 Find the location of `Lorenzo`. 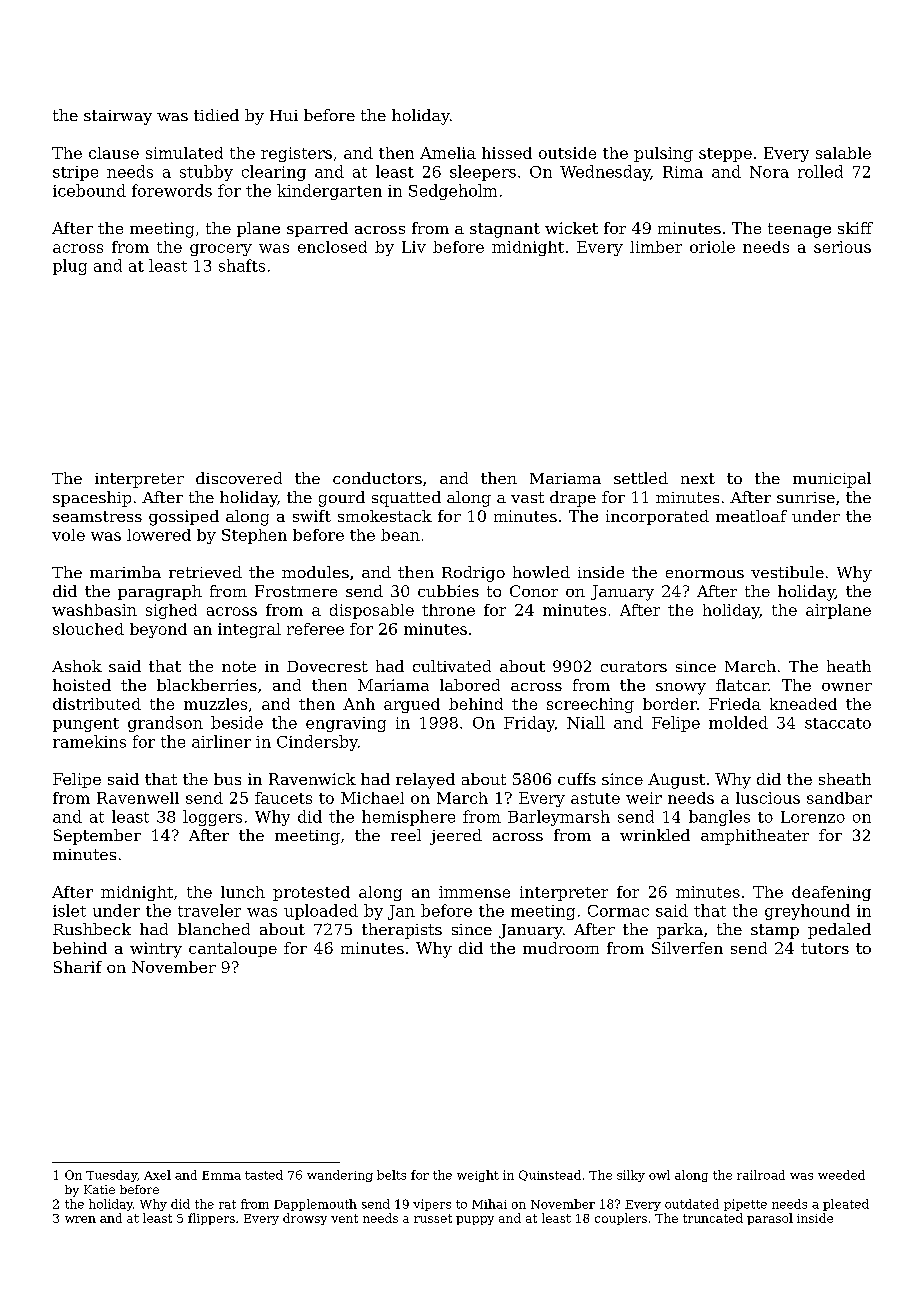

Lorenzo is located at coordinates (813, 817).
